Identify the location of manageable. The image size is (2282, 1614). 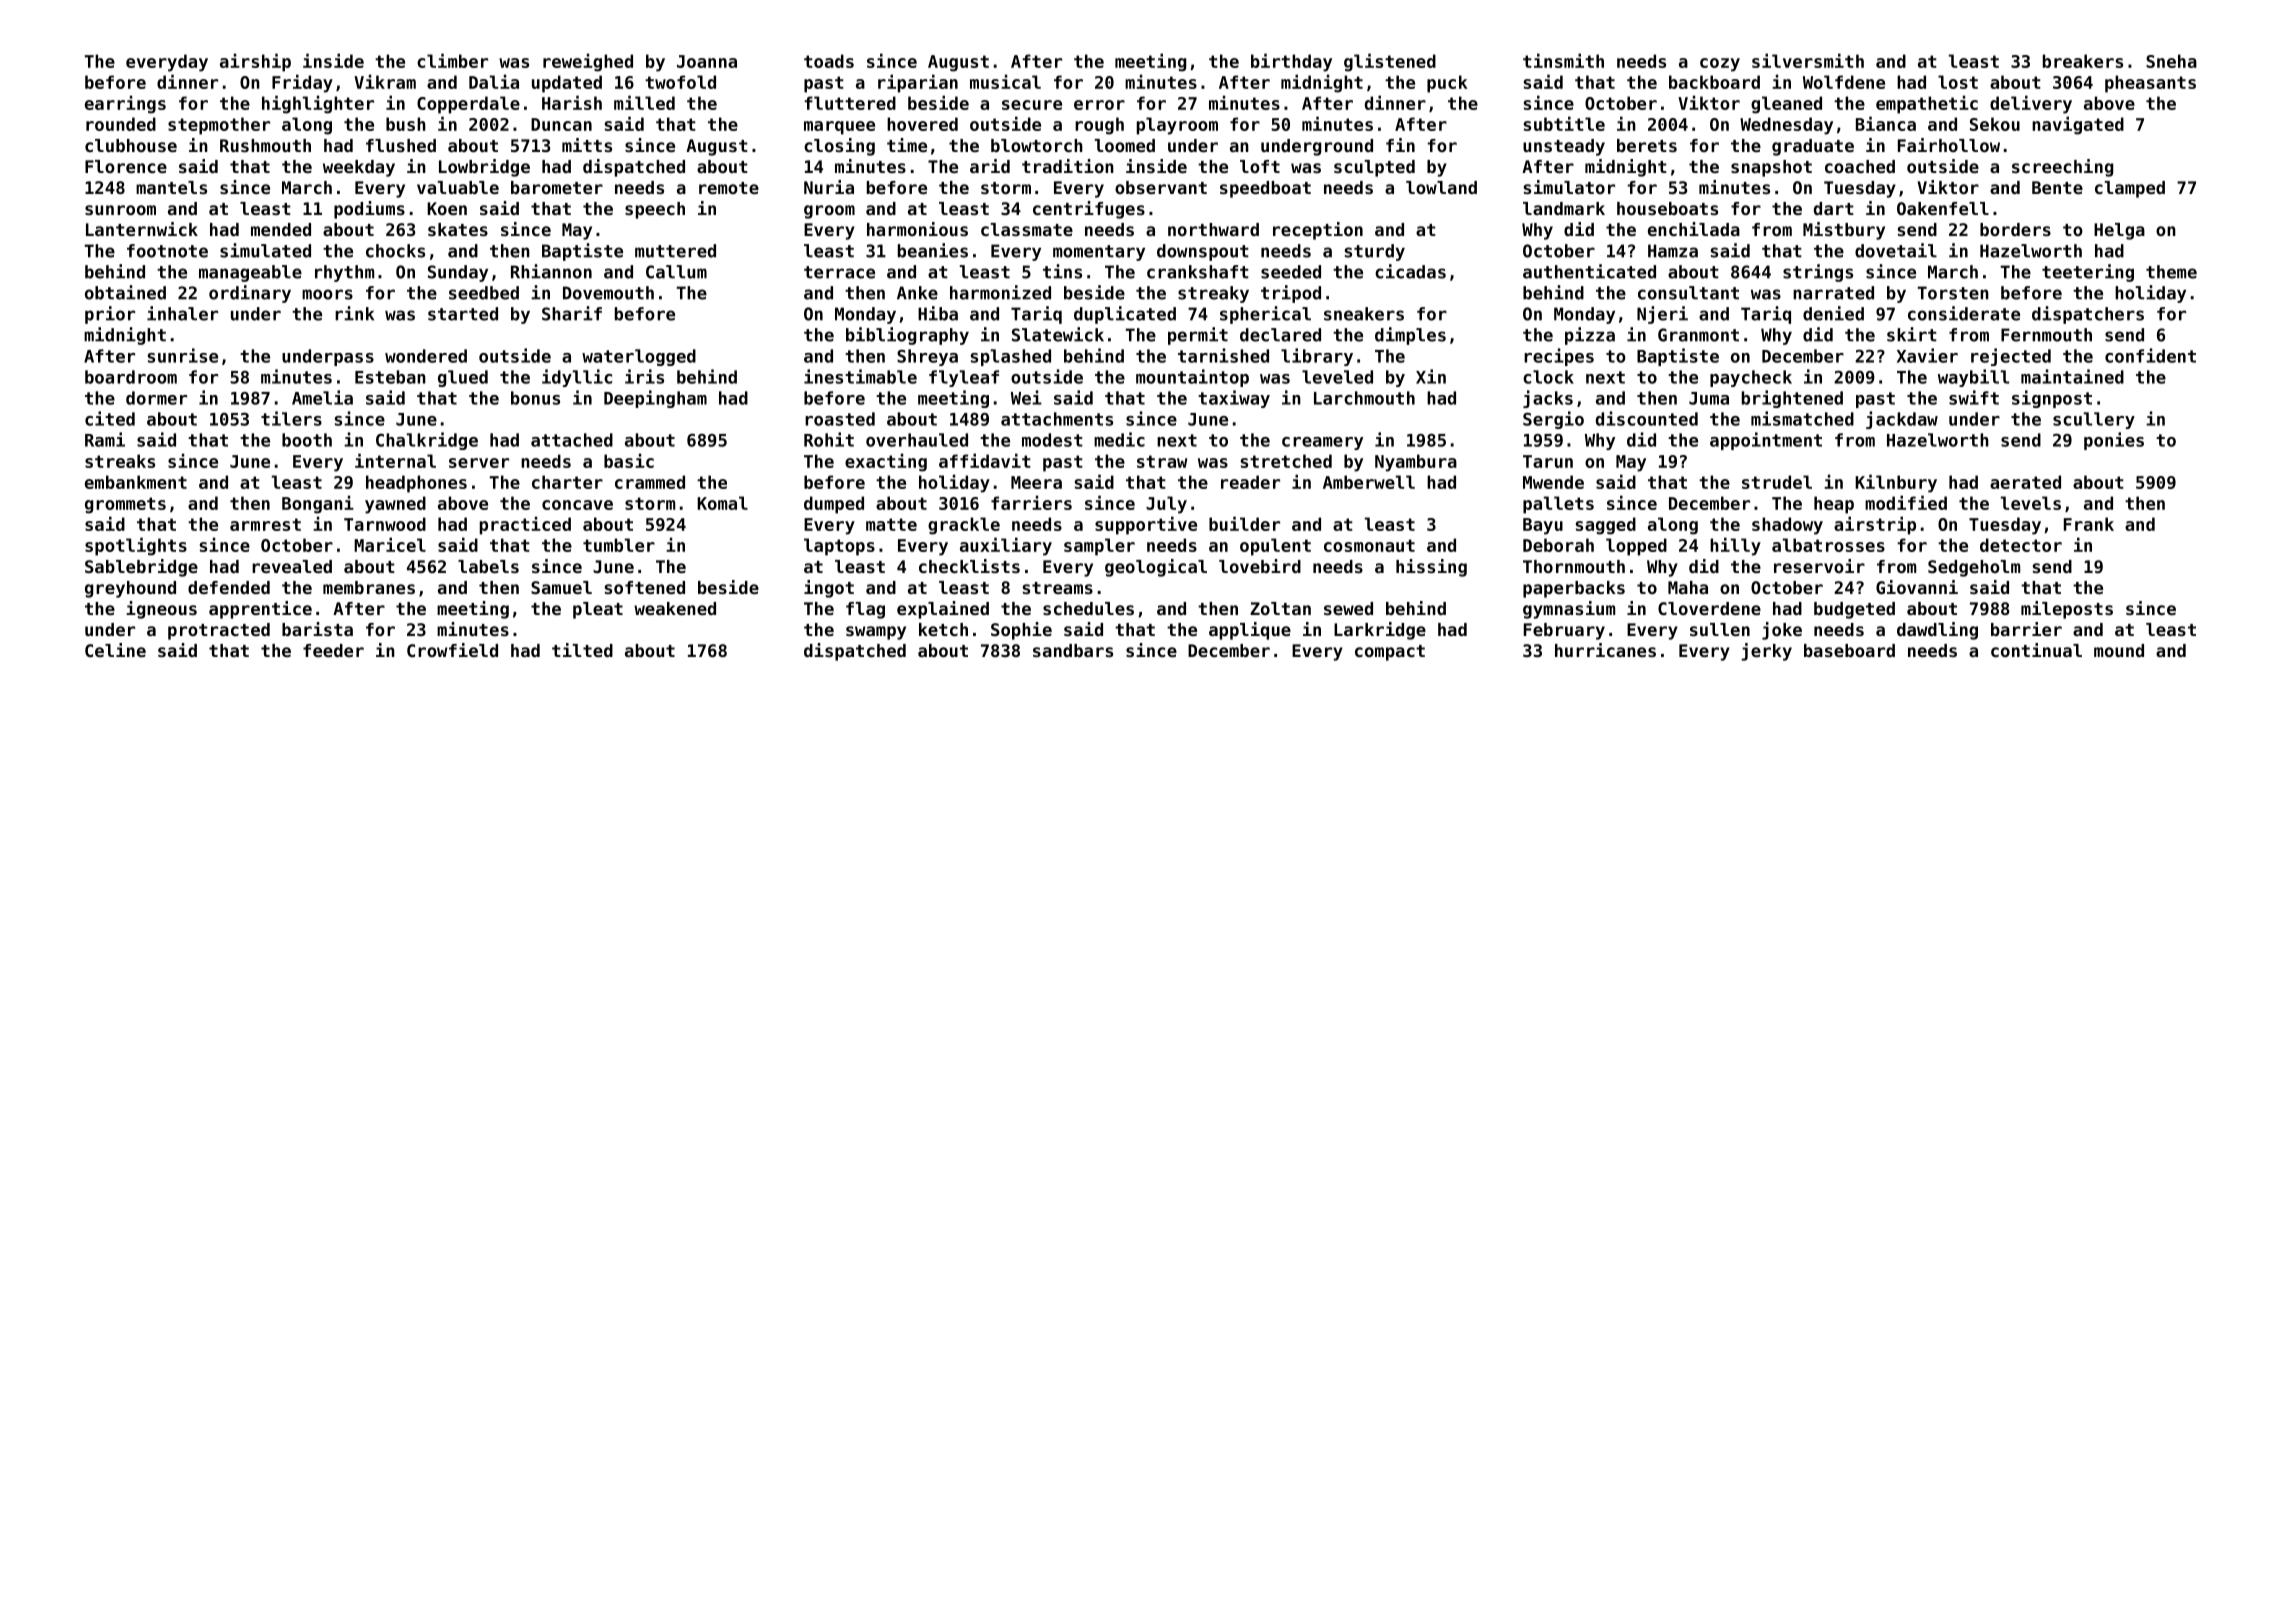
(250, 273).
